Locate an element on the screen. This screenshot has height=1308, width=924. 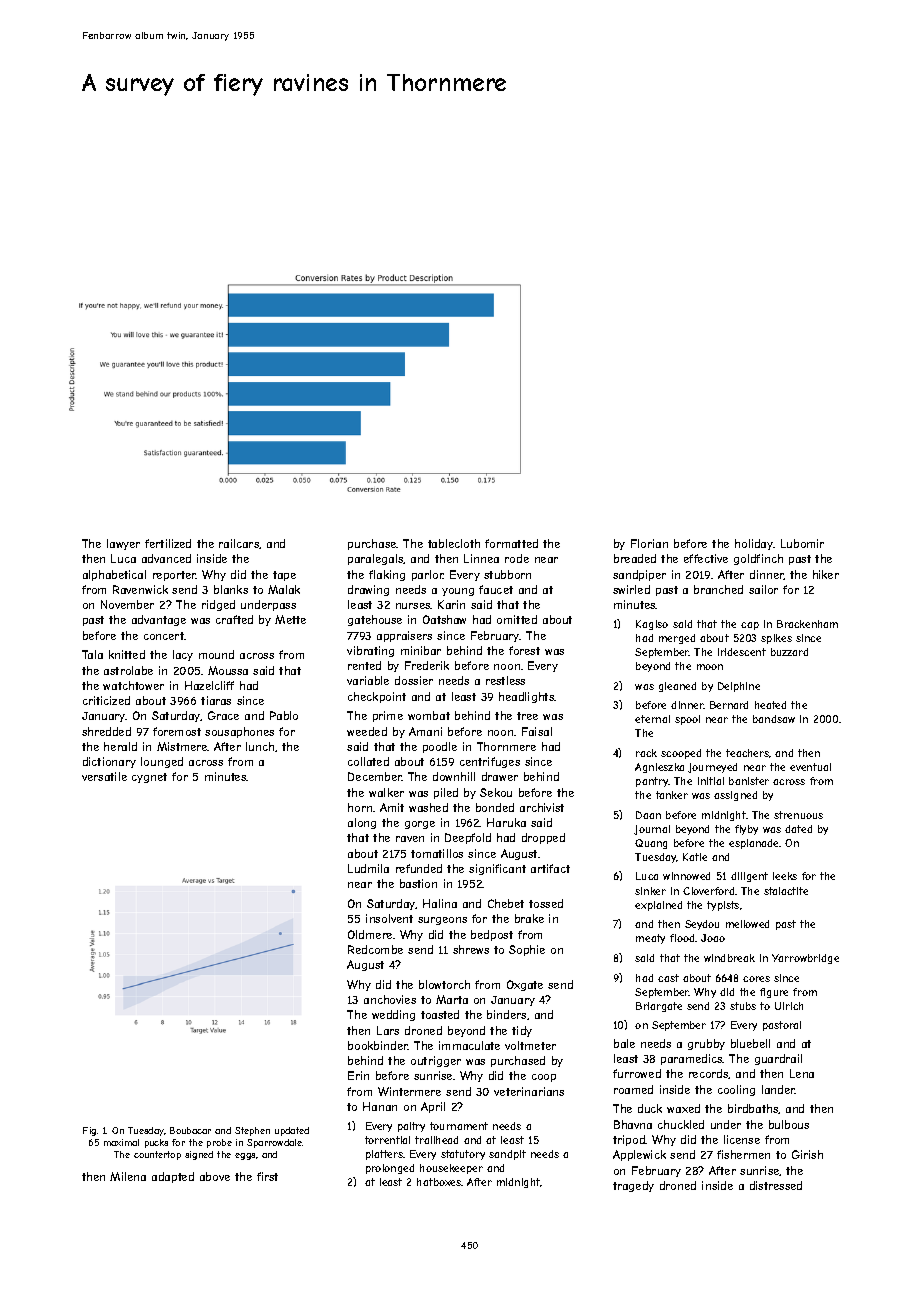
lawyer is located at coordinates (123, 544).
